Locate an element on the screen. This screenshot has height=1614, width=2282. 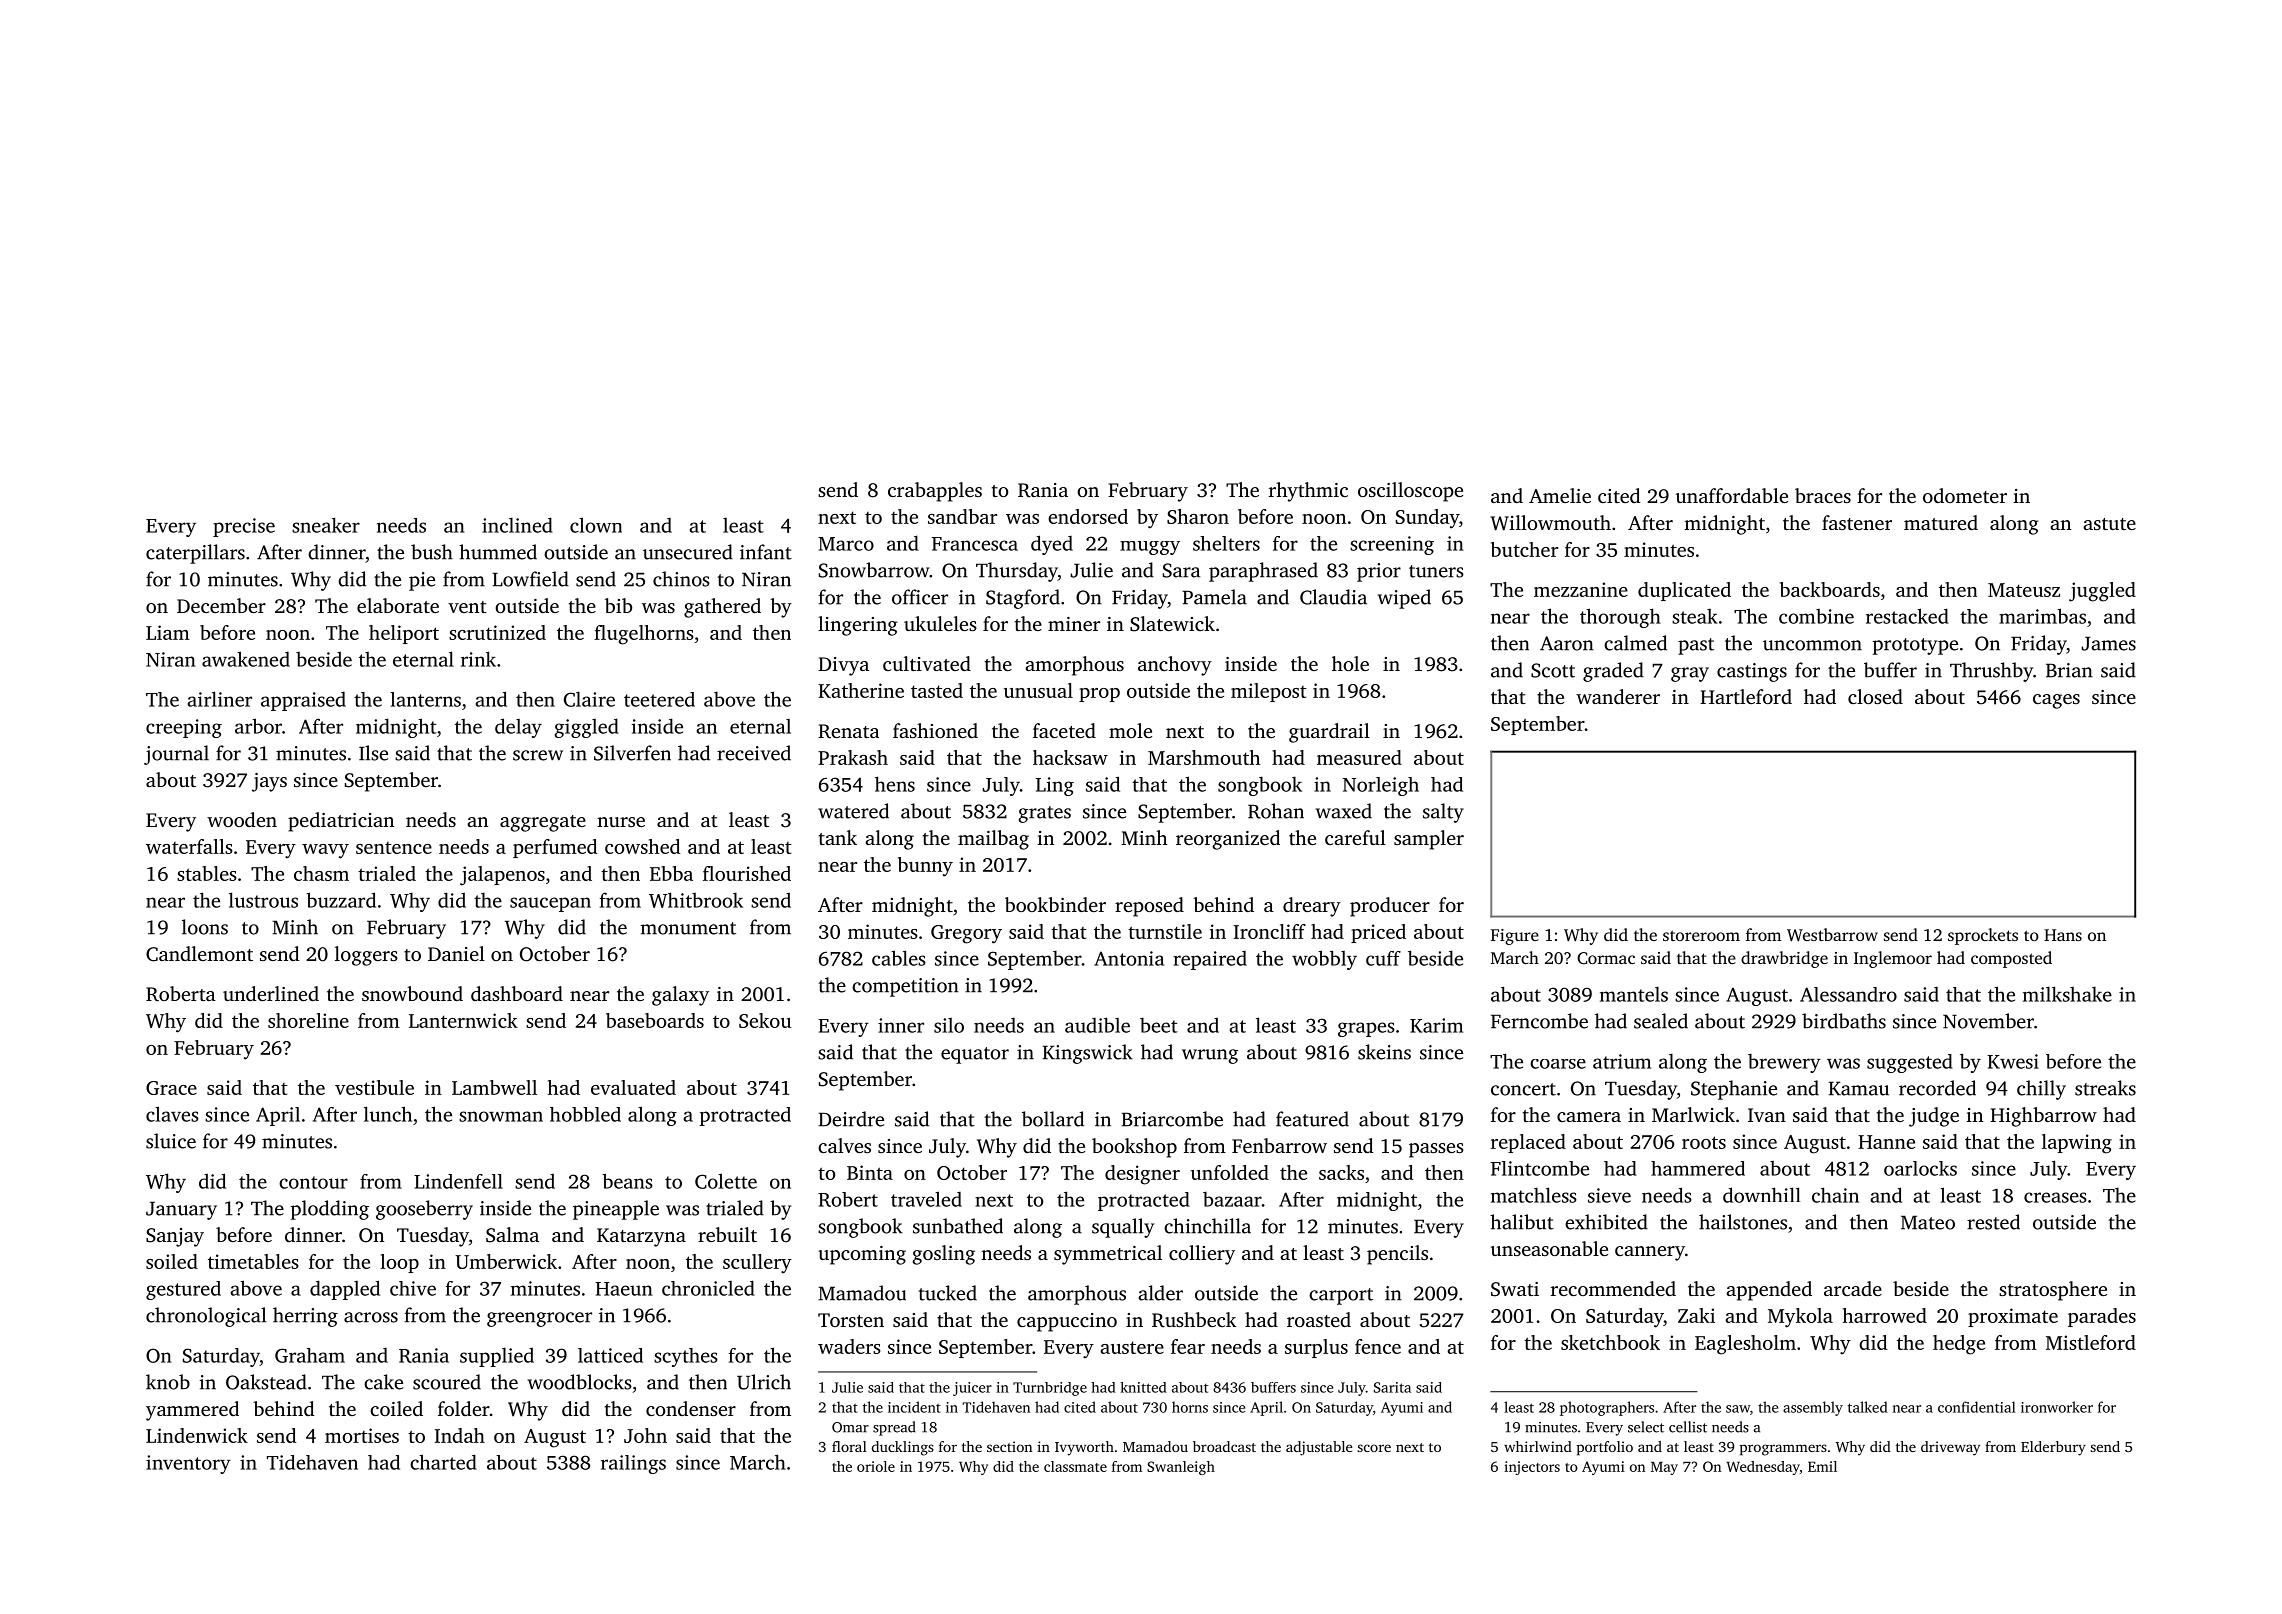
charted is located at coordinates (443, 1462).
